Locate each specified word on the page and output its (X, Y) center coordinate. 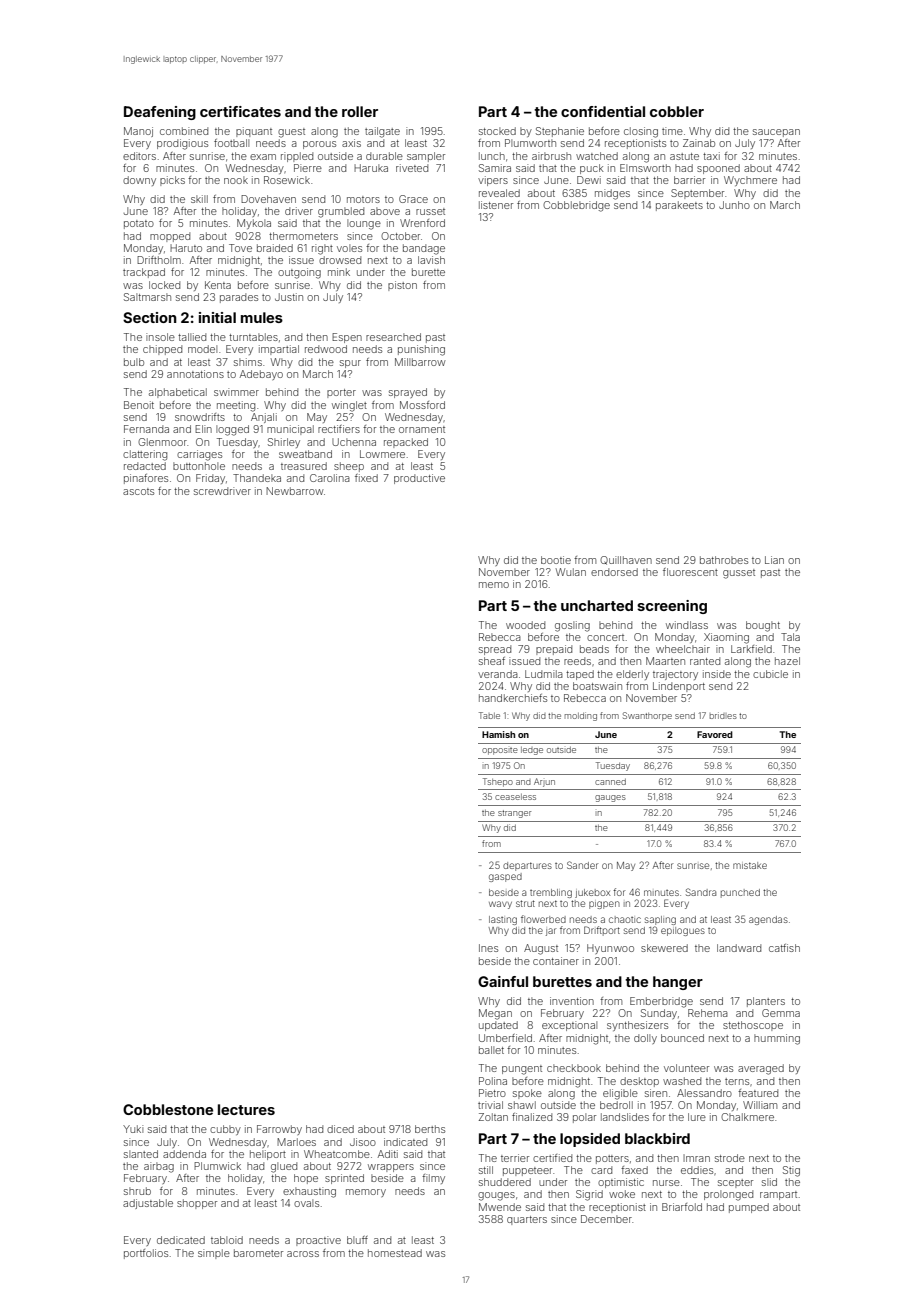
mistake (750, 865)
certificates (240, 111)
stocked (497, 131)
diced (340, 1129)
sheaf (492, 661)
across (303, 1254)
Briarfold (682, 1207)
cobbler (677, 111)
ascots (138, 491)
